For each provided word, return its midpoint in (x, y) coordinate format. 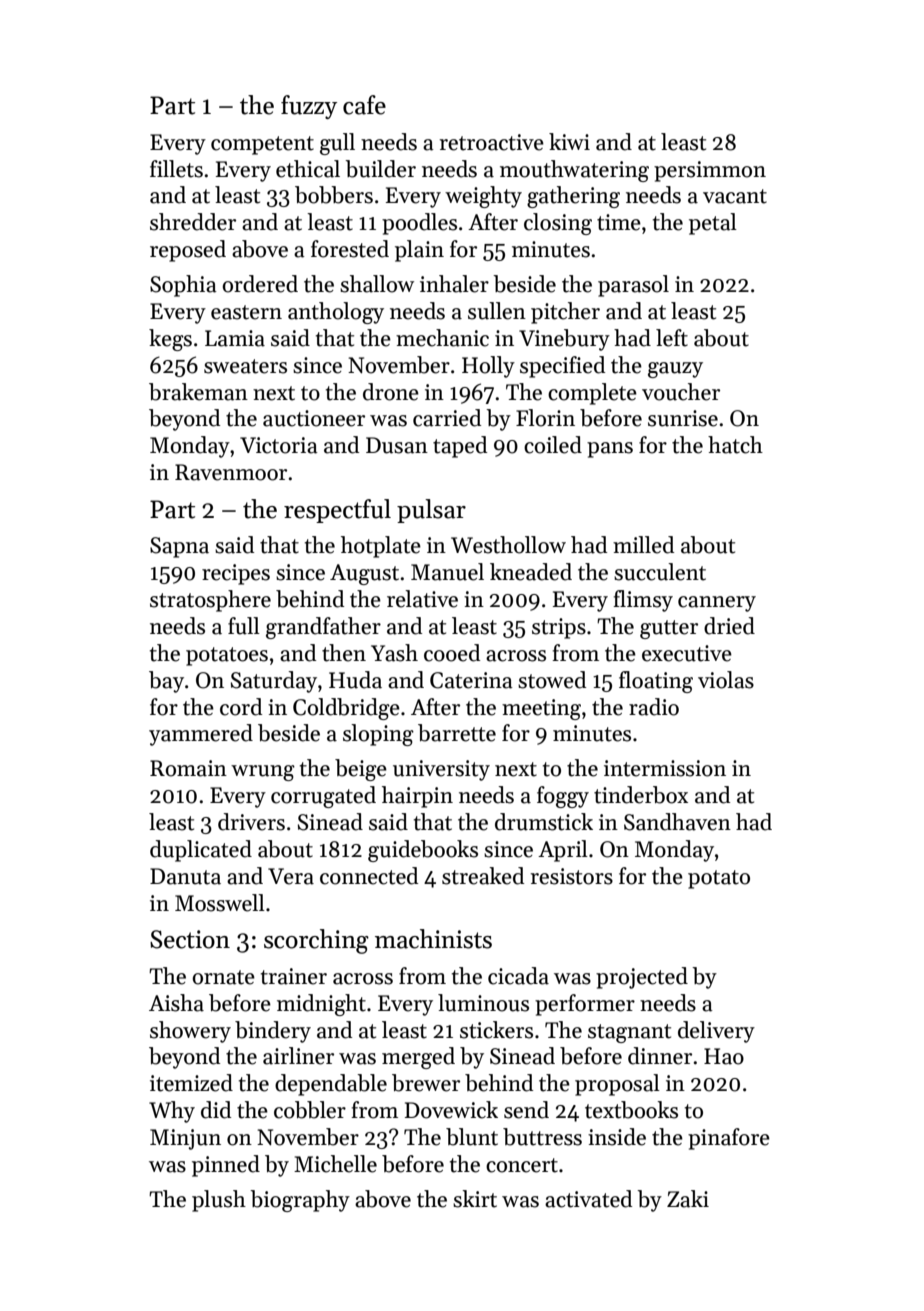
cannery (717, 604)
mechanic (442, 338)
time (619, 222)
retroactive (492, 142)
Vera (291, 876)
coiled (553, 445)
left (672, 338)
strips (559, 628)
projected (642, 978)
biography (300, 1201)
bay (166, 682)
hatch (735, 445)
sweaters (245, 366)
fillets (176, 169)
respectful (337, 511)
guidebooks (423, 851)
